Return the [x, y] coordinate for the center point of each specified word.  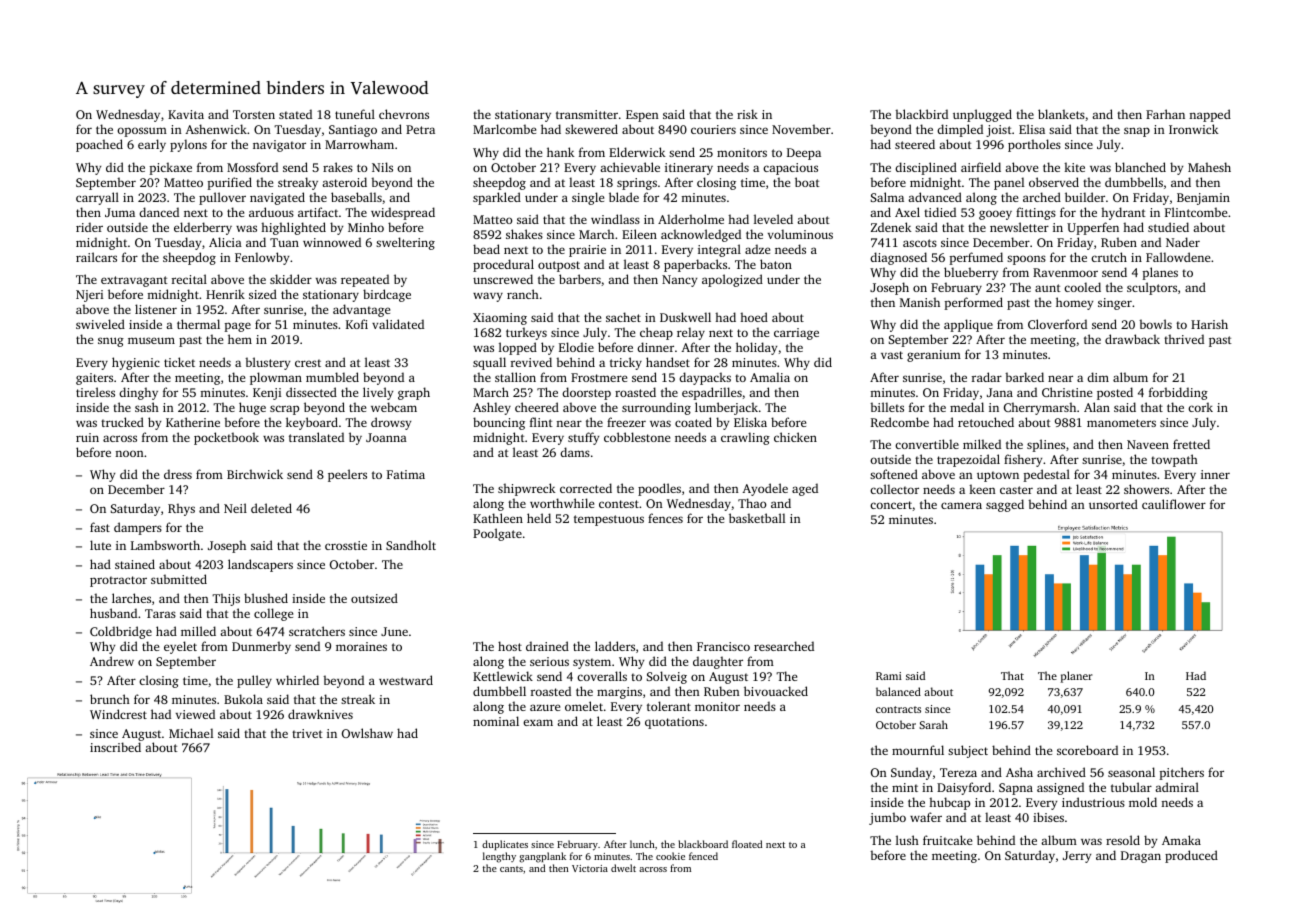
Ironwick [1193, 129]
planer [1076, 677]
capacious [790, 169]
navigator [279, 146]
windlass [615, 219]
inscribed [115, 747]
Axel [907, 212]
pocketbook [226, 438]
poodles [659, 489]
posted [1115, 393]
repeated [365, 280]
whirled [297, 680]
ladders [615, 646]
